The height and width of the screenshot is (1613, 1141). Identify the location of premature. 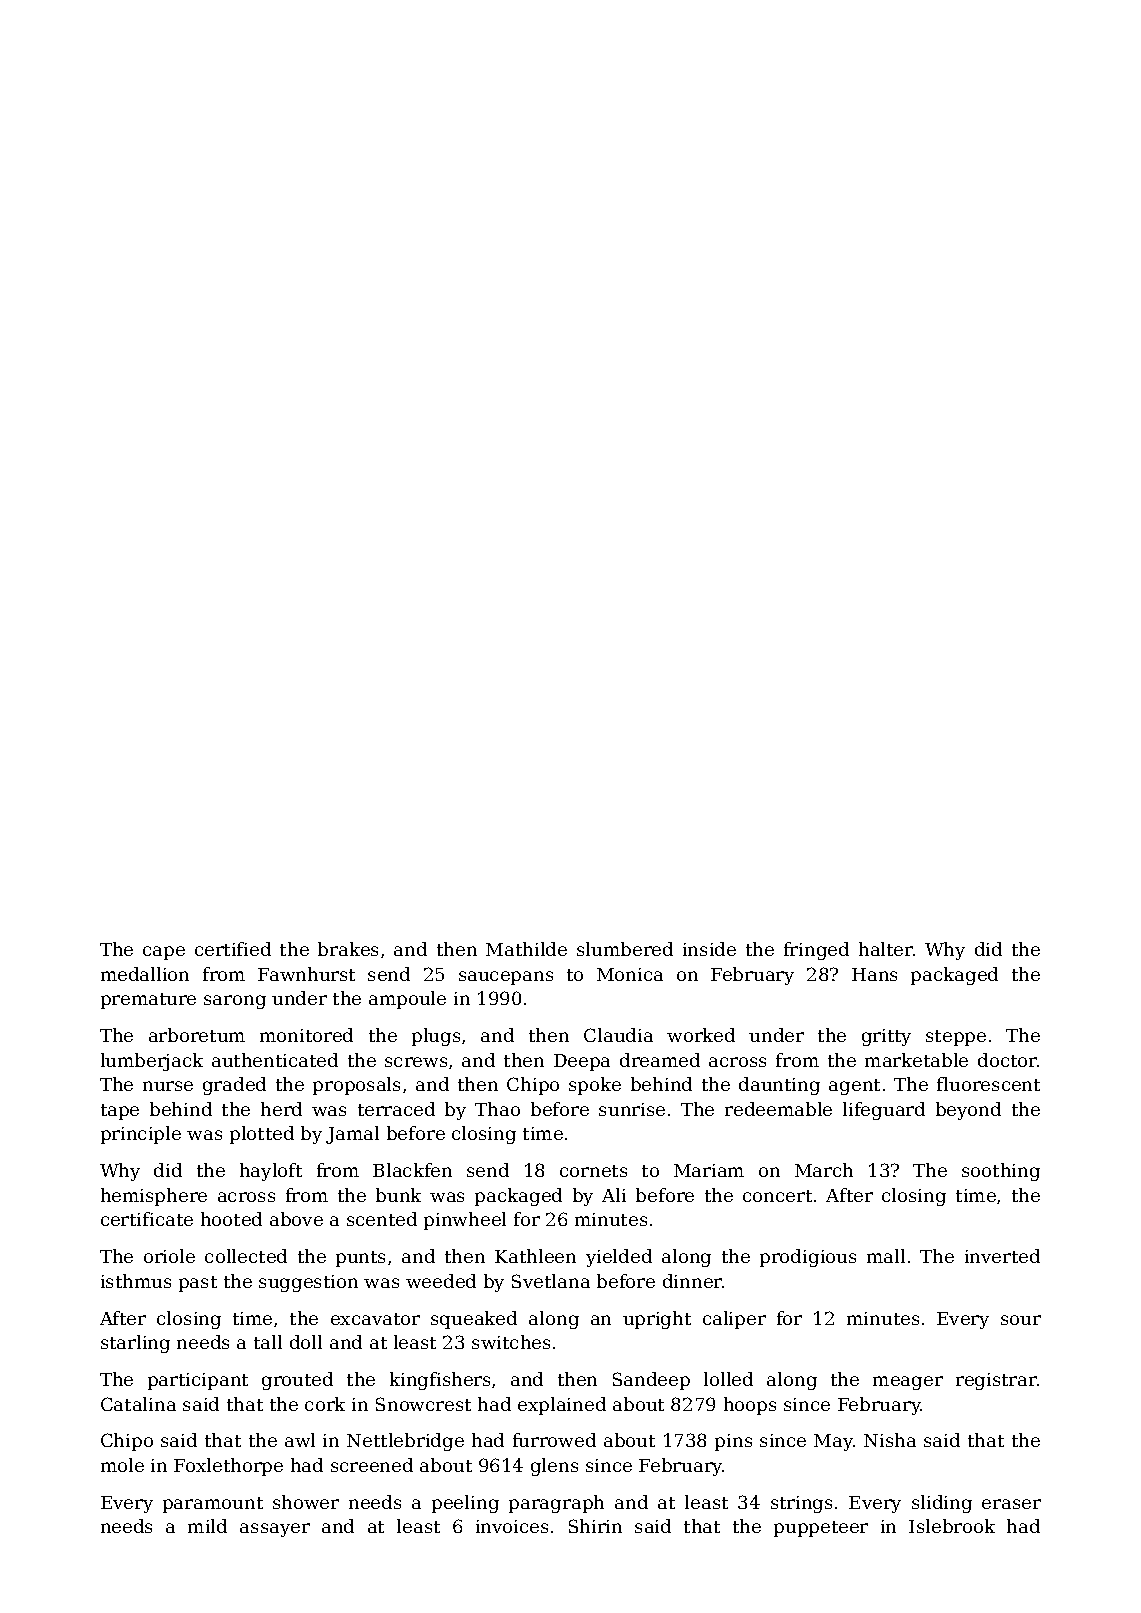
(148, 1001).
